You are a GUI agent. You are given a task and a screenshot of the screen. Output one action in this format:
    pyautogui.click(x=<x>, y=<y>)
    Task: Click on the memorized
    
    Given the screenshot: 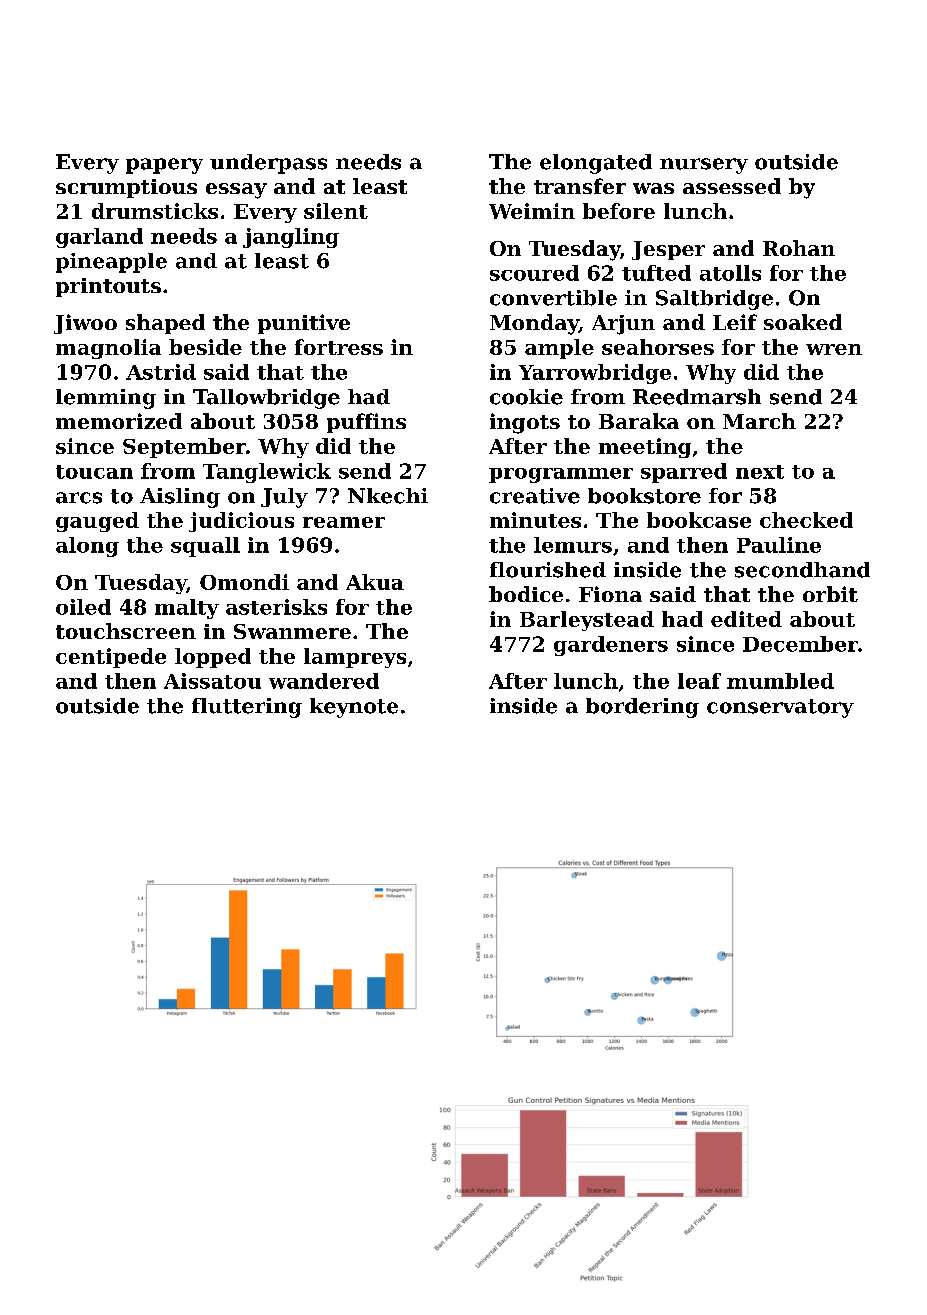 What is the action you would take?
    pyautogui.click(x=119, y=421)
